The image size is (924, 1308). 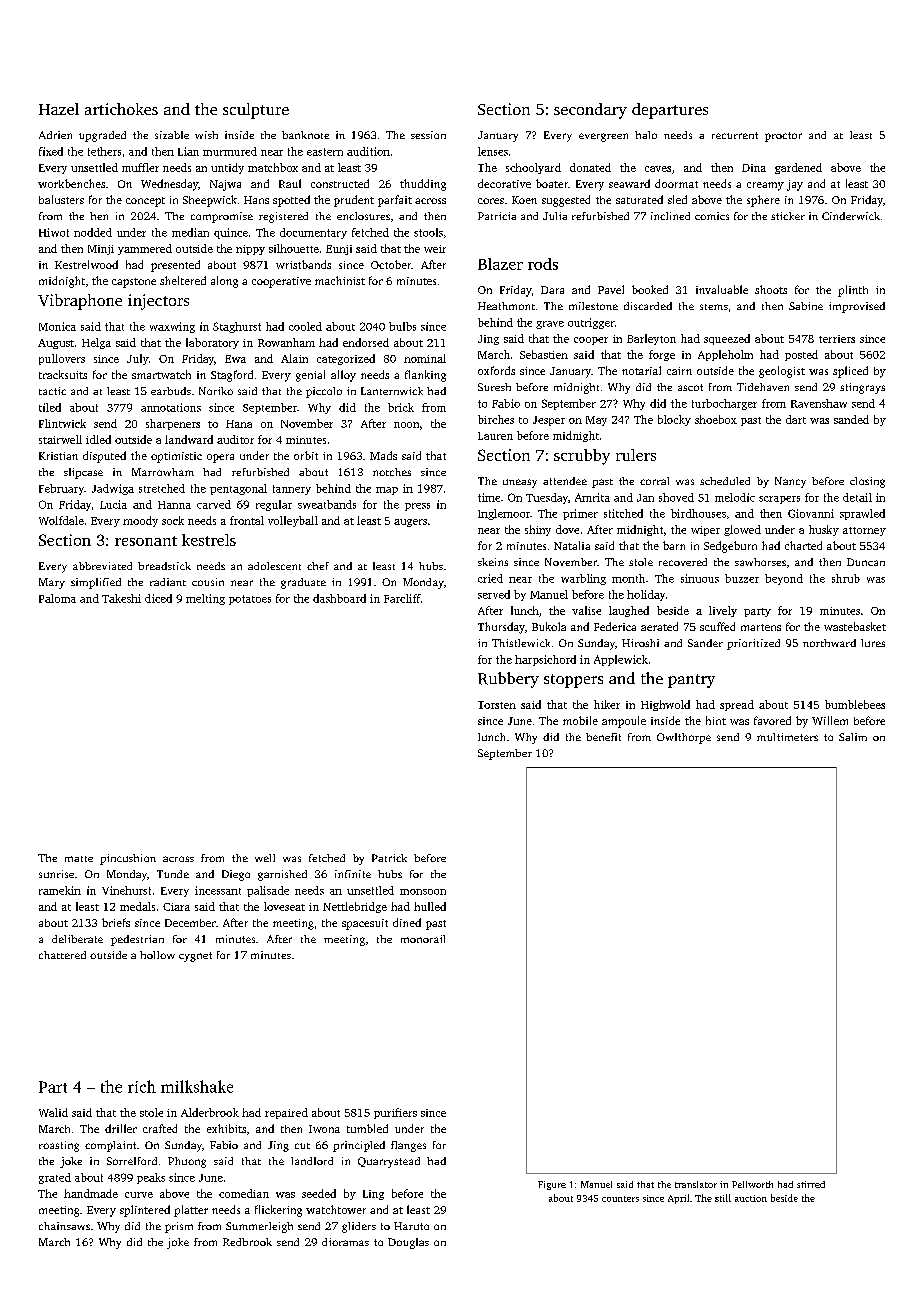 What do you see at coordinates (783, 137) in the screenshot?
I see `proctor` at bounding box center [783, 137].
